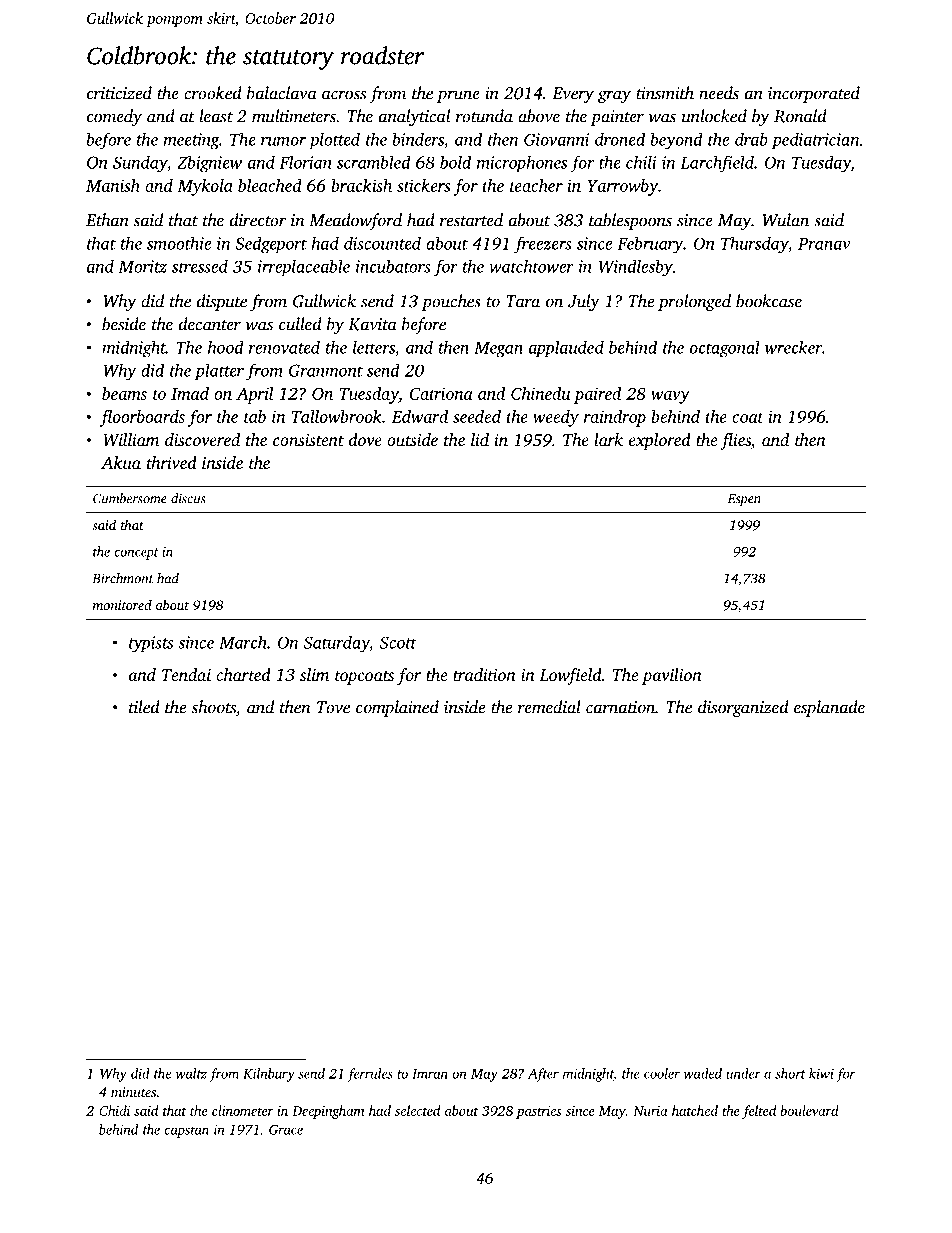  I want to click on Tove, so click(333, 707).
